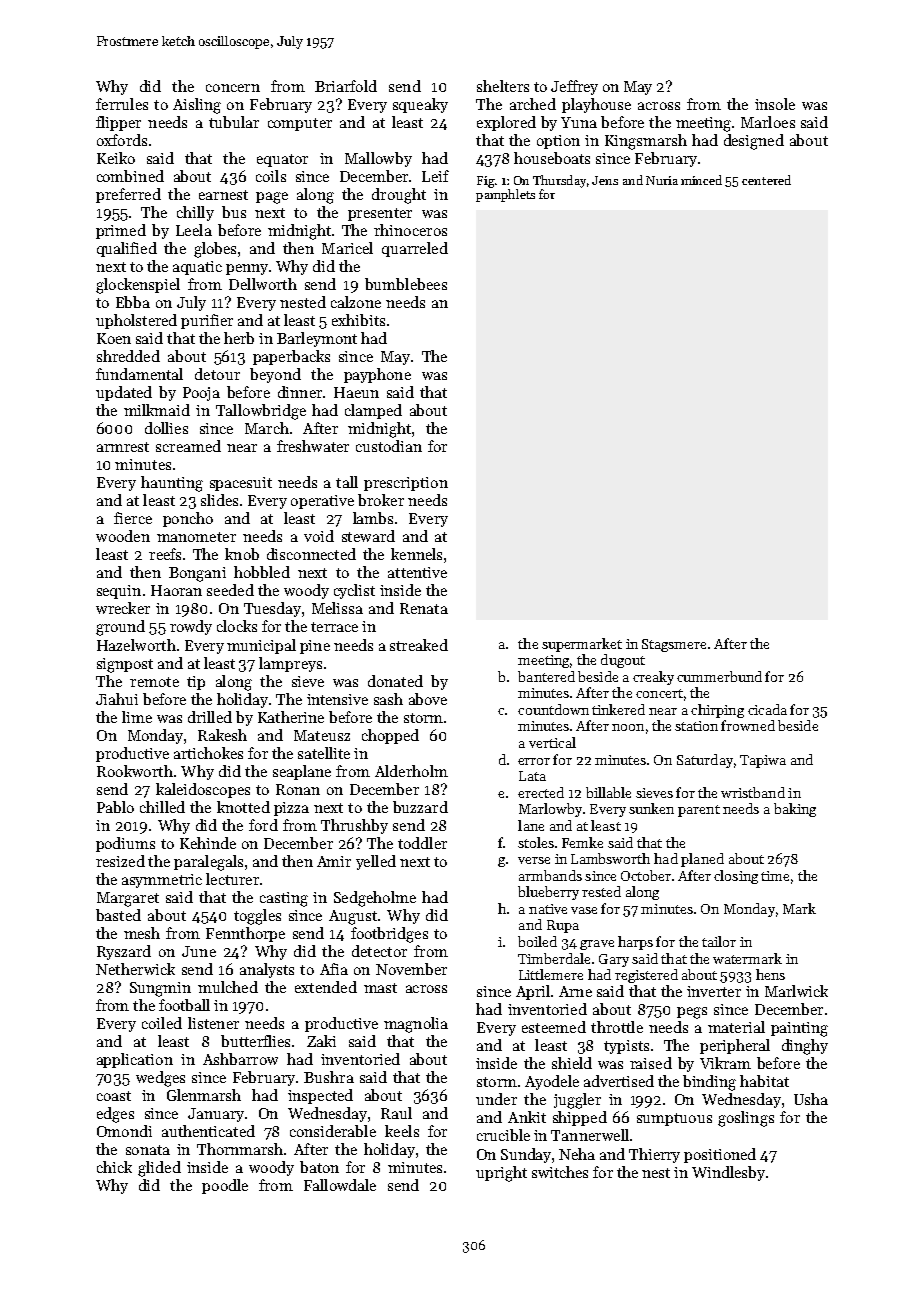 The width and height of the document is (924, 1308). I want to click on glided, so click(159, 1169).
